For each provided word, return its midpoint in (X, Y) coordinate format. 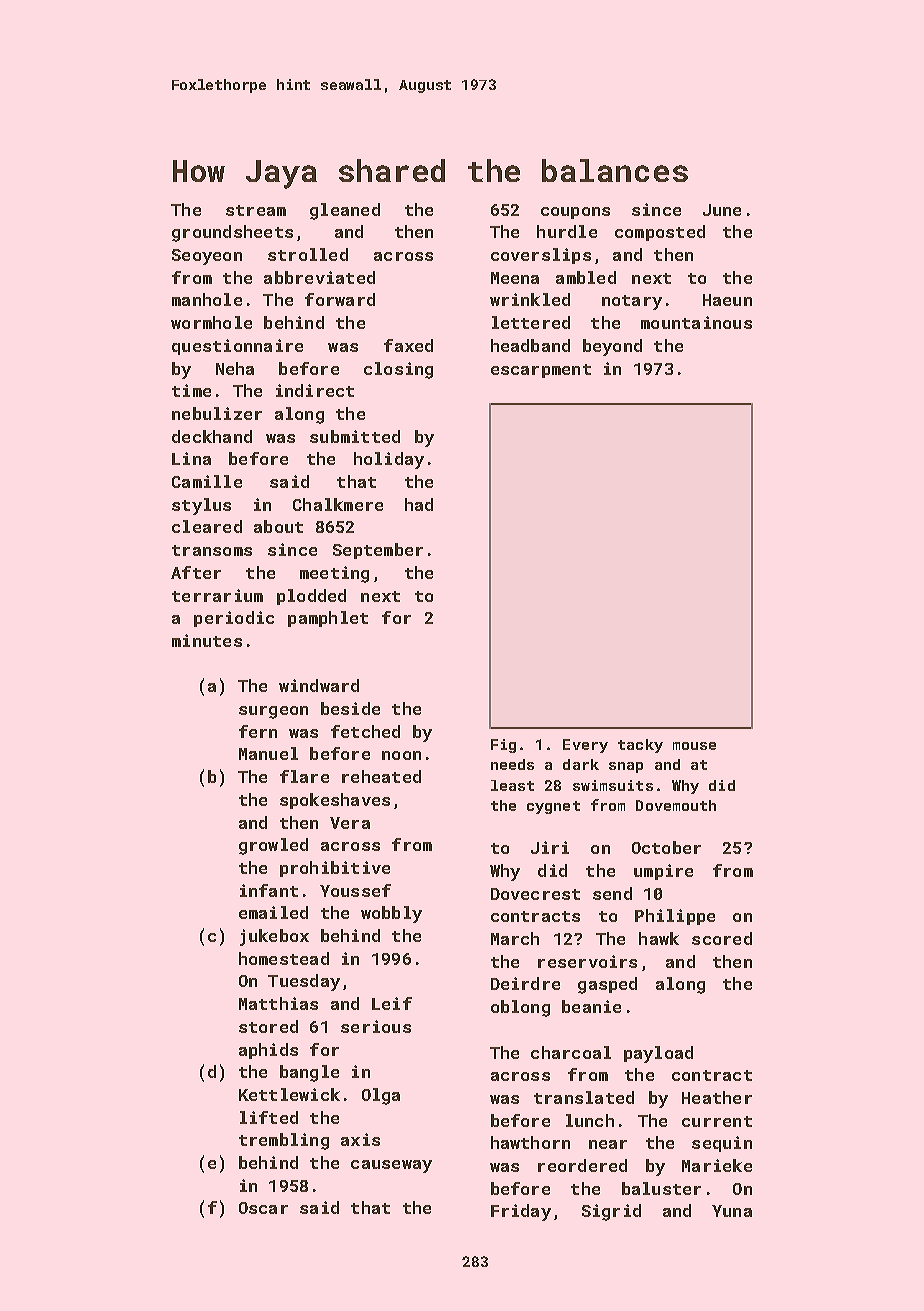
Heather (717, 1097)
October (666, 847)
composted (660, 233)
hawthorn (530, 1142)
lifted (269, 1117)
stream (256, 210)
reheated (381, 776)
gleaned (345, 211)
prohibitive (335, 869)
